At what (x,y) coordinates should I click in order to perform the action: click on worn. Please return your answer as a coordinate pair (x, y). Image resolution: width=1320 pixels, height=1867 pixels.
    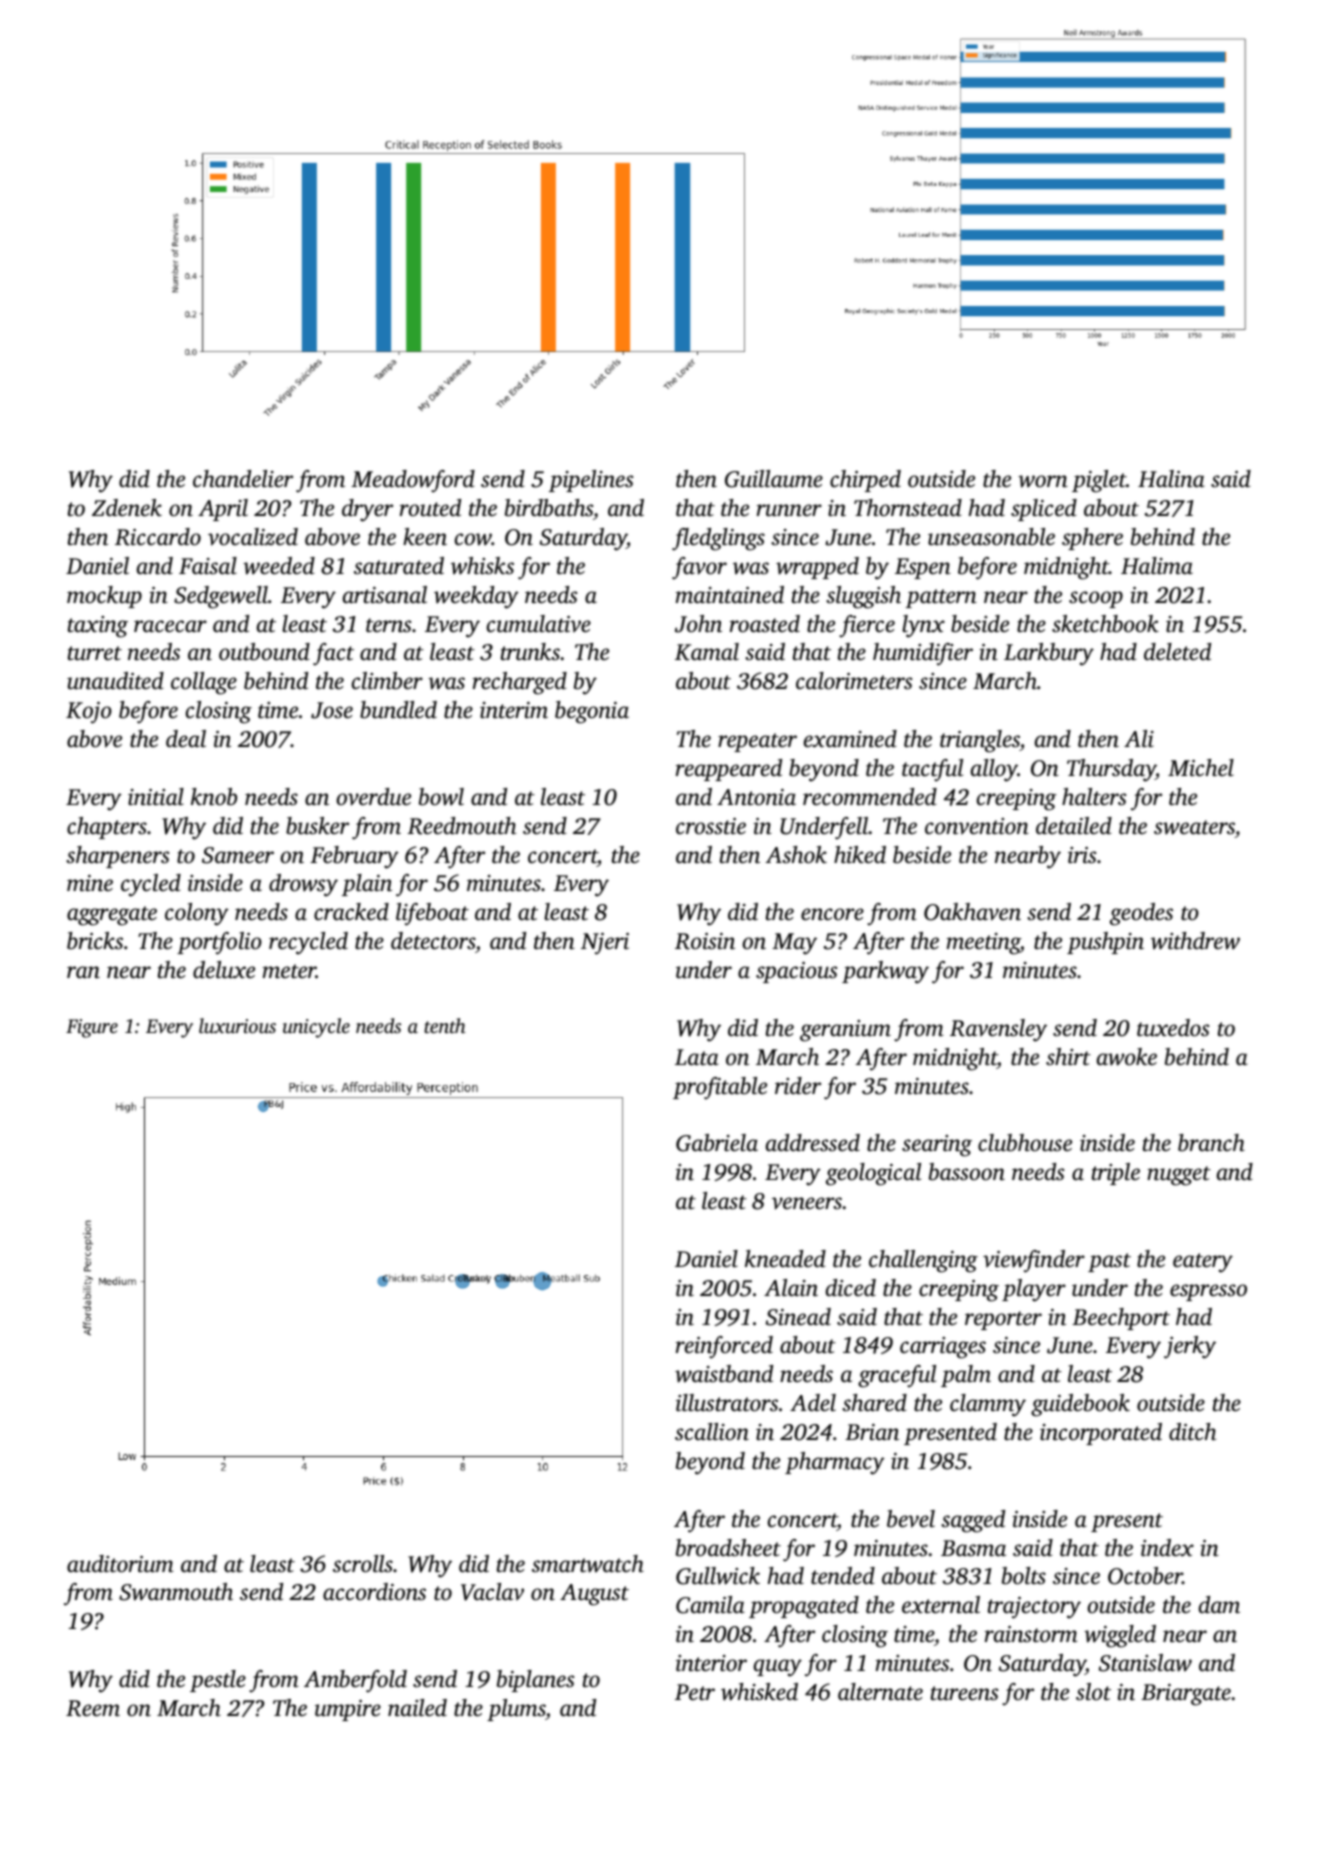
    Looking at the image, I should click on (1043, 481).
